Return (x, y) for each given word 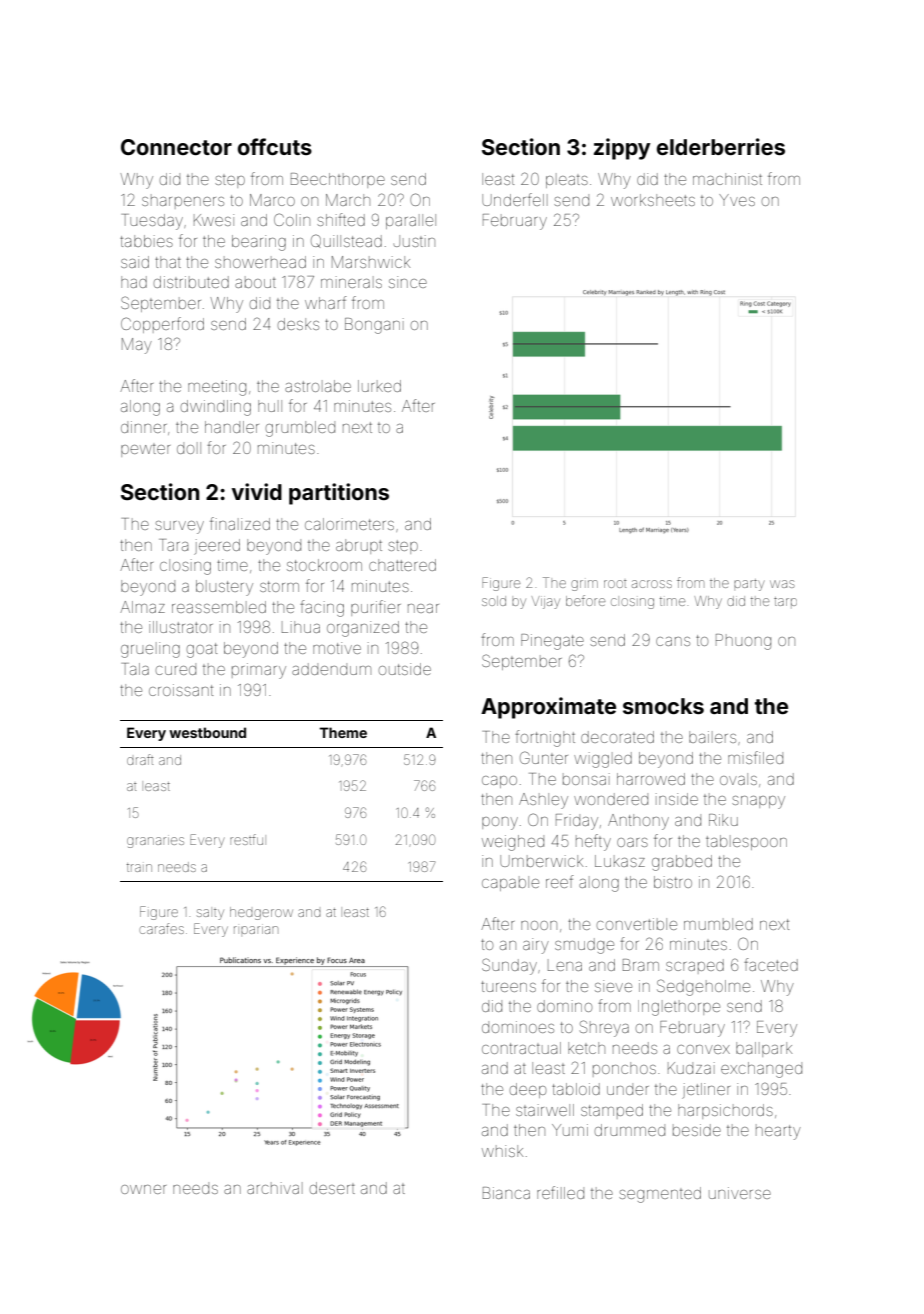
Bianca (506, 1193)
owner (143, 1189)
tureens (508, 986)
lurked (379, 386)
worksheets (653, 200)
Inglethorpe (679, 1008)
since (408, 282)
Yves (737, 200)
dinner (144, 427)
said (135, 262)
